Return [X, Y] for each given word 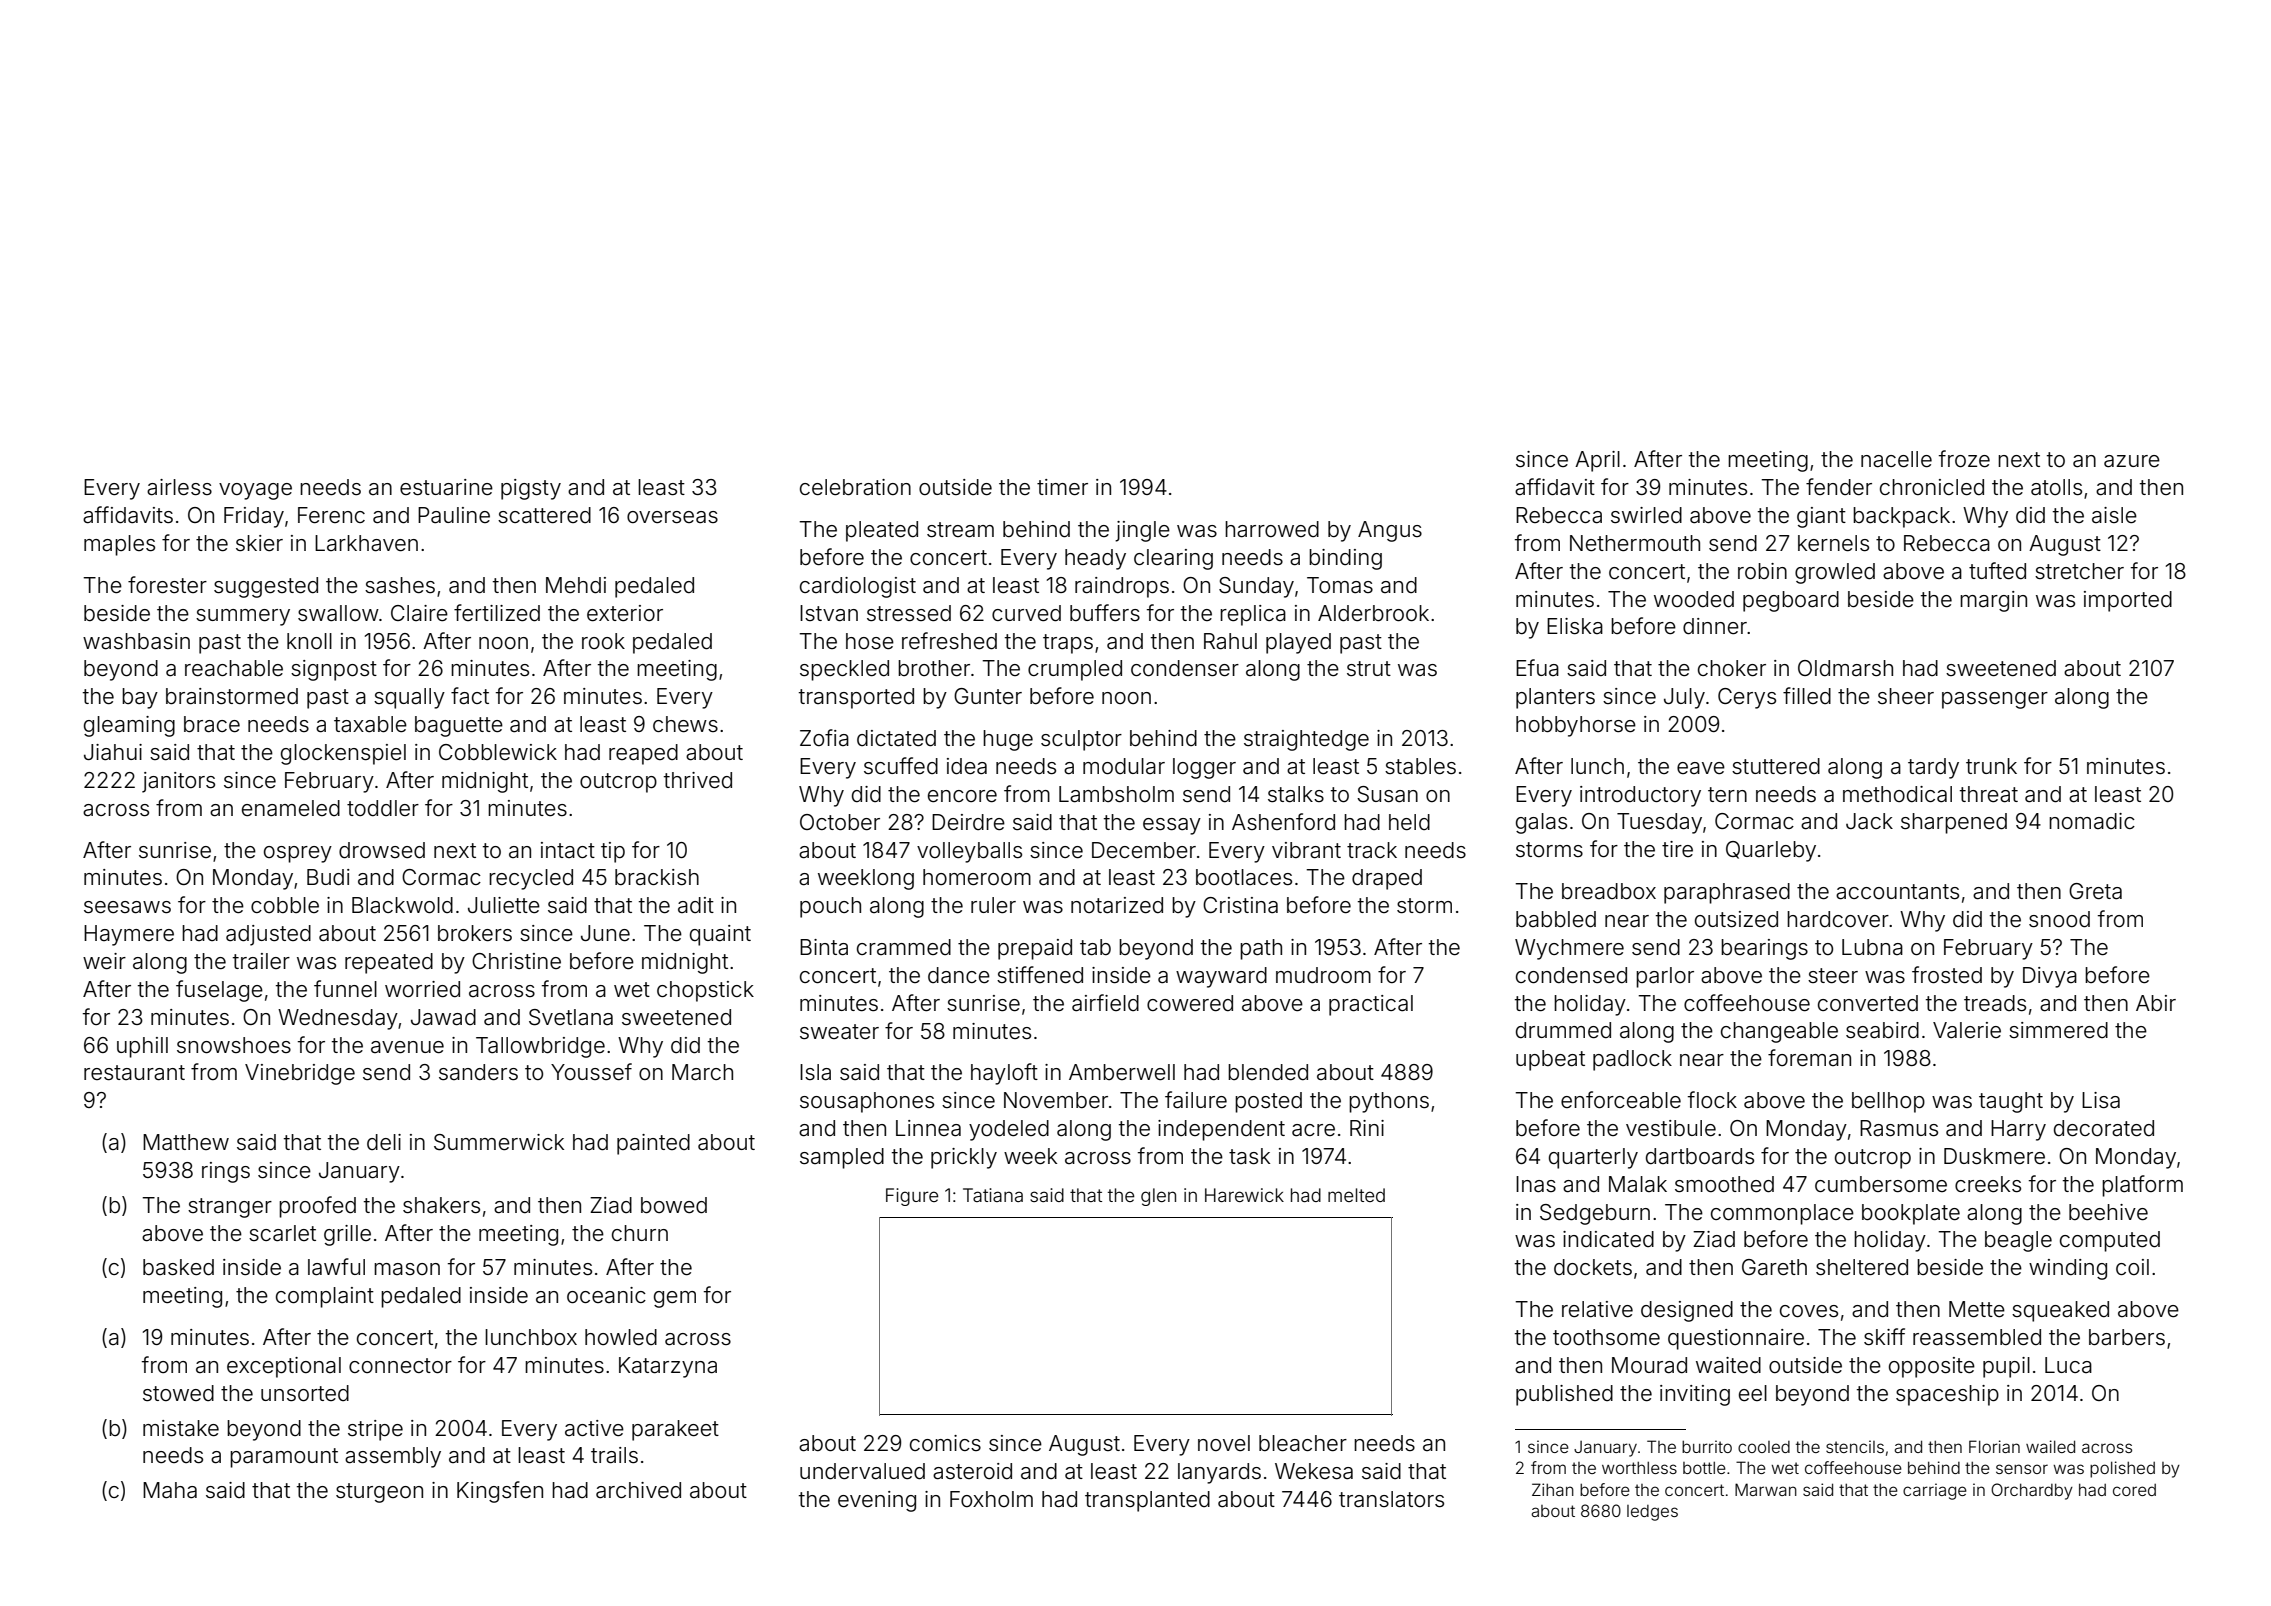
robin [1762, 571]
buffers [1105, 613]
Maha [170, 1490]
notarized [1117, 905]
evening [877, 1501]
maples [119, 545]
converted [1868, 1003]
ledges [1652, 1513]
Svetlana [571, 1017]
